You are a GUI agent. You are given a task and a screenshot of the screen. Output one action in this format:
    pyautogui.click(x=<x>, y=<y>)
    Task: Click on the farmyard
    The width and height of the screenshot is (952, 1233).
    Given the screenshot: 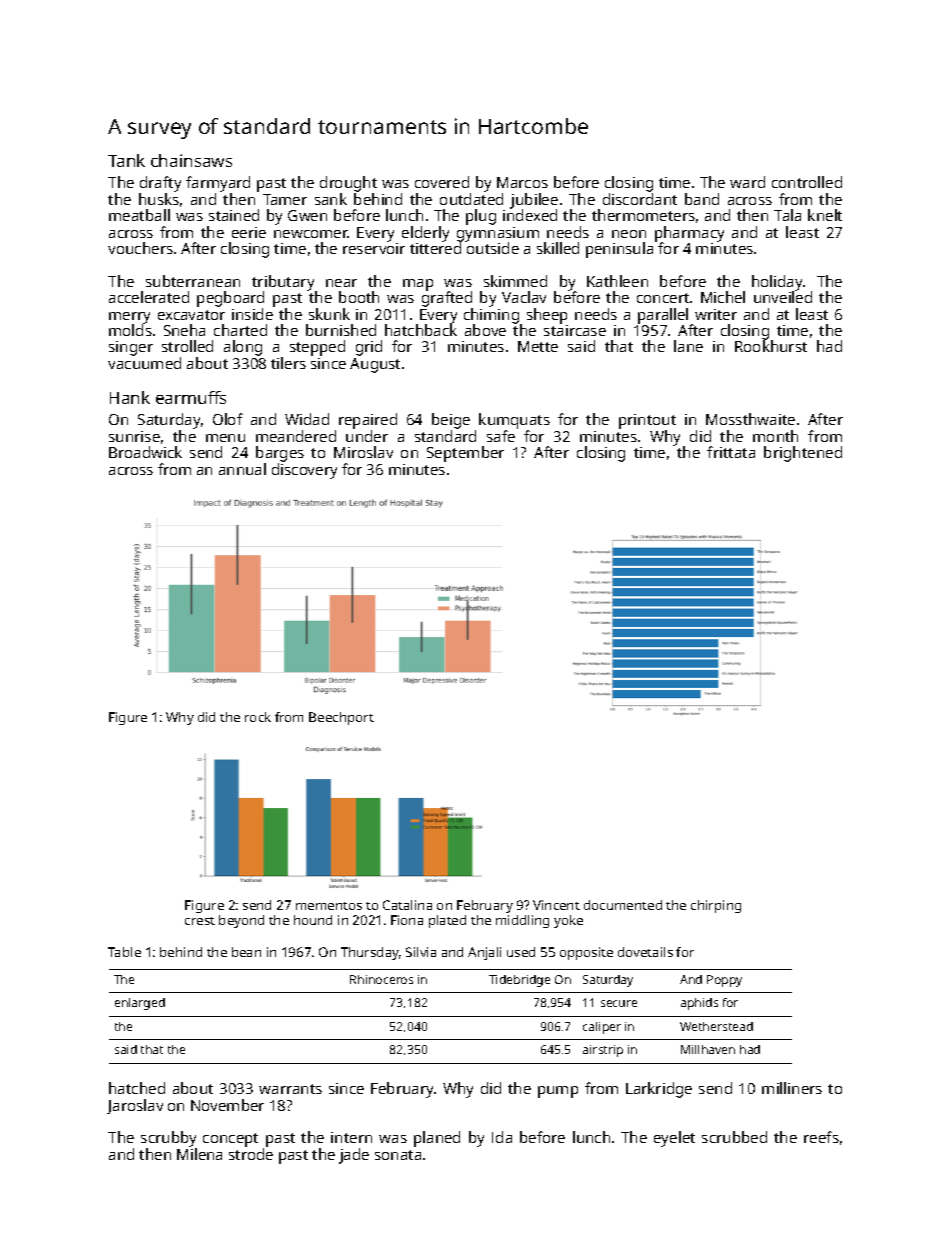 What is the action you would take?
    pyautogui.click(x=218, y=184)
